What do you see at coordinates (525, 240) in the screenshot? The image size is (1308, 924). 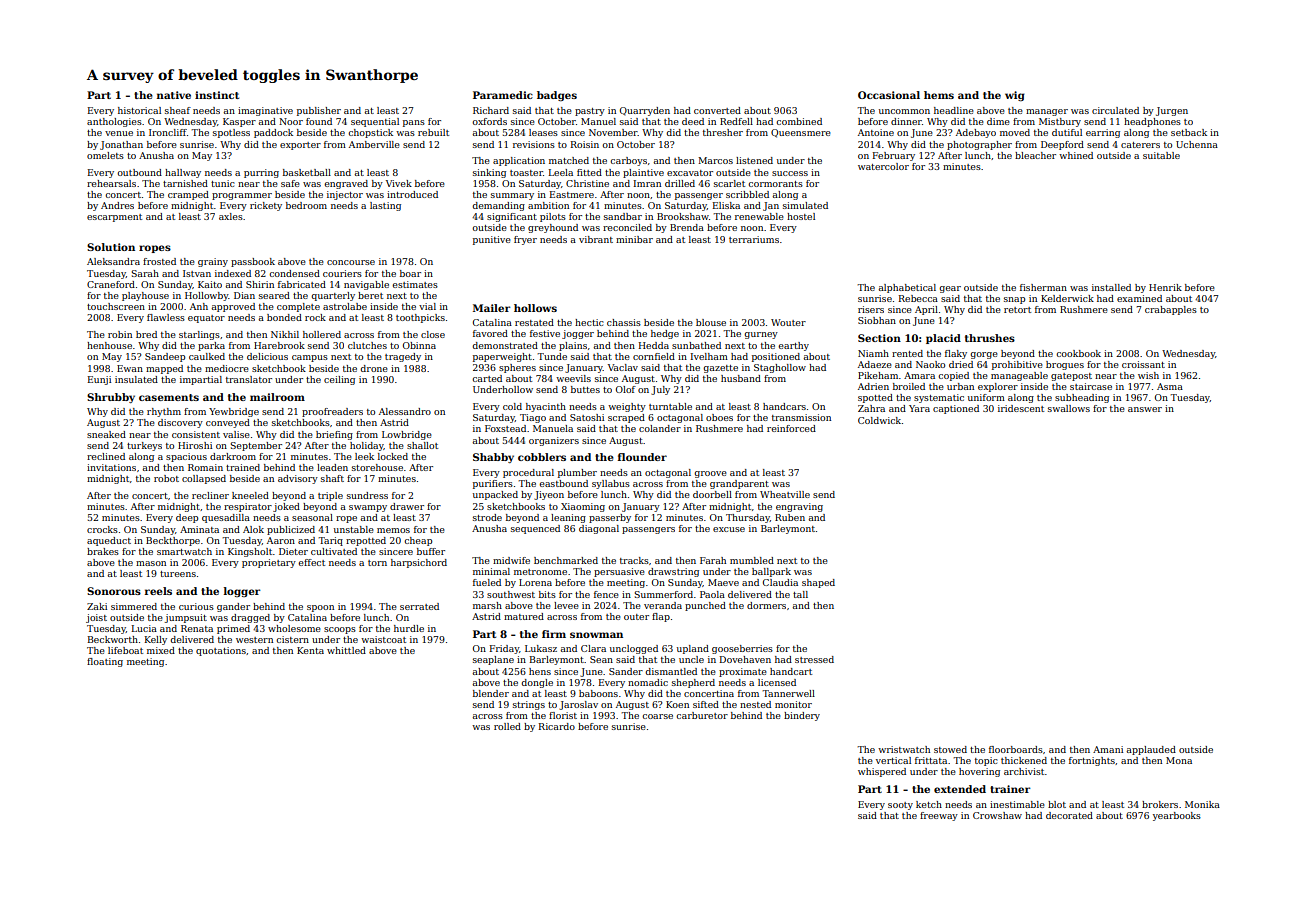 I see `fryer` at bounding box center [525, 240].
